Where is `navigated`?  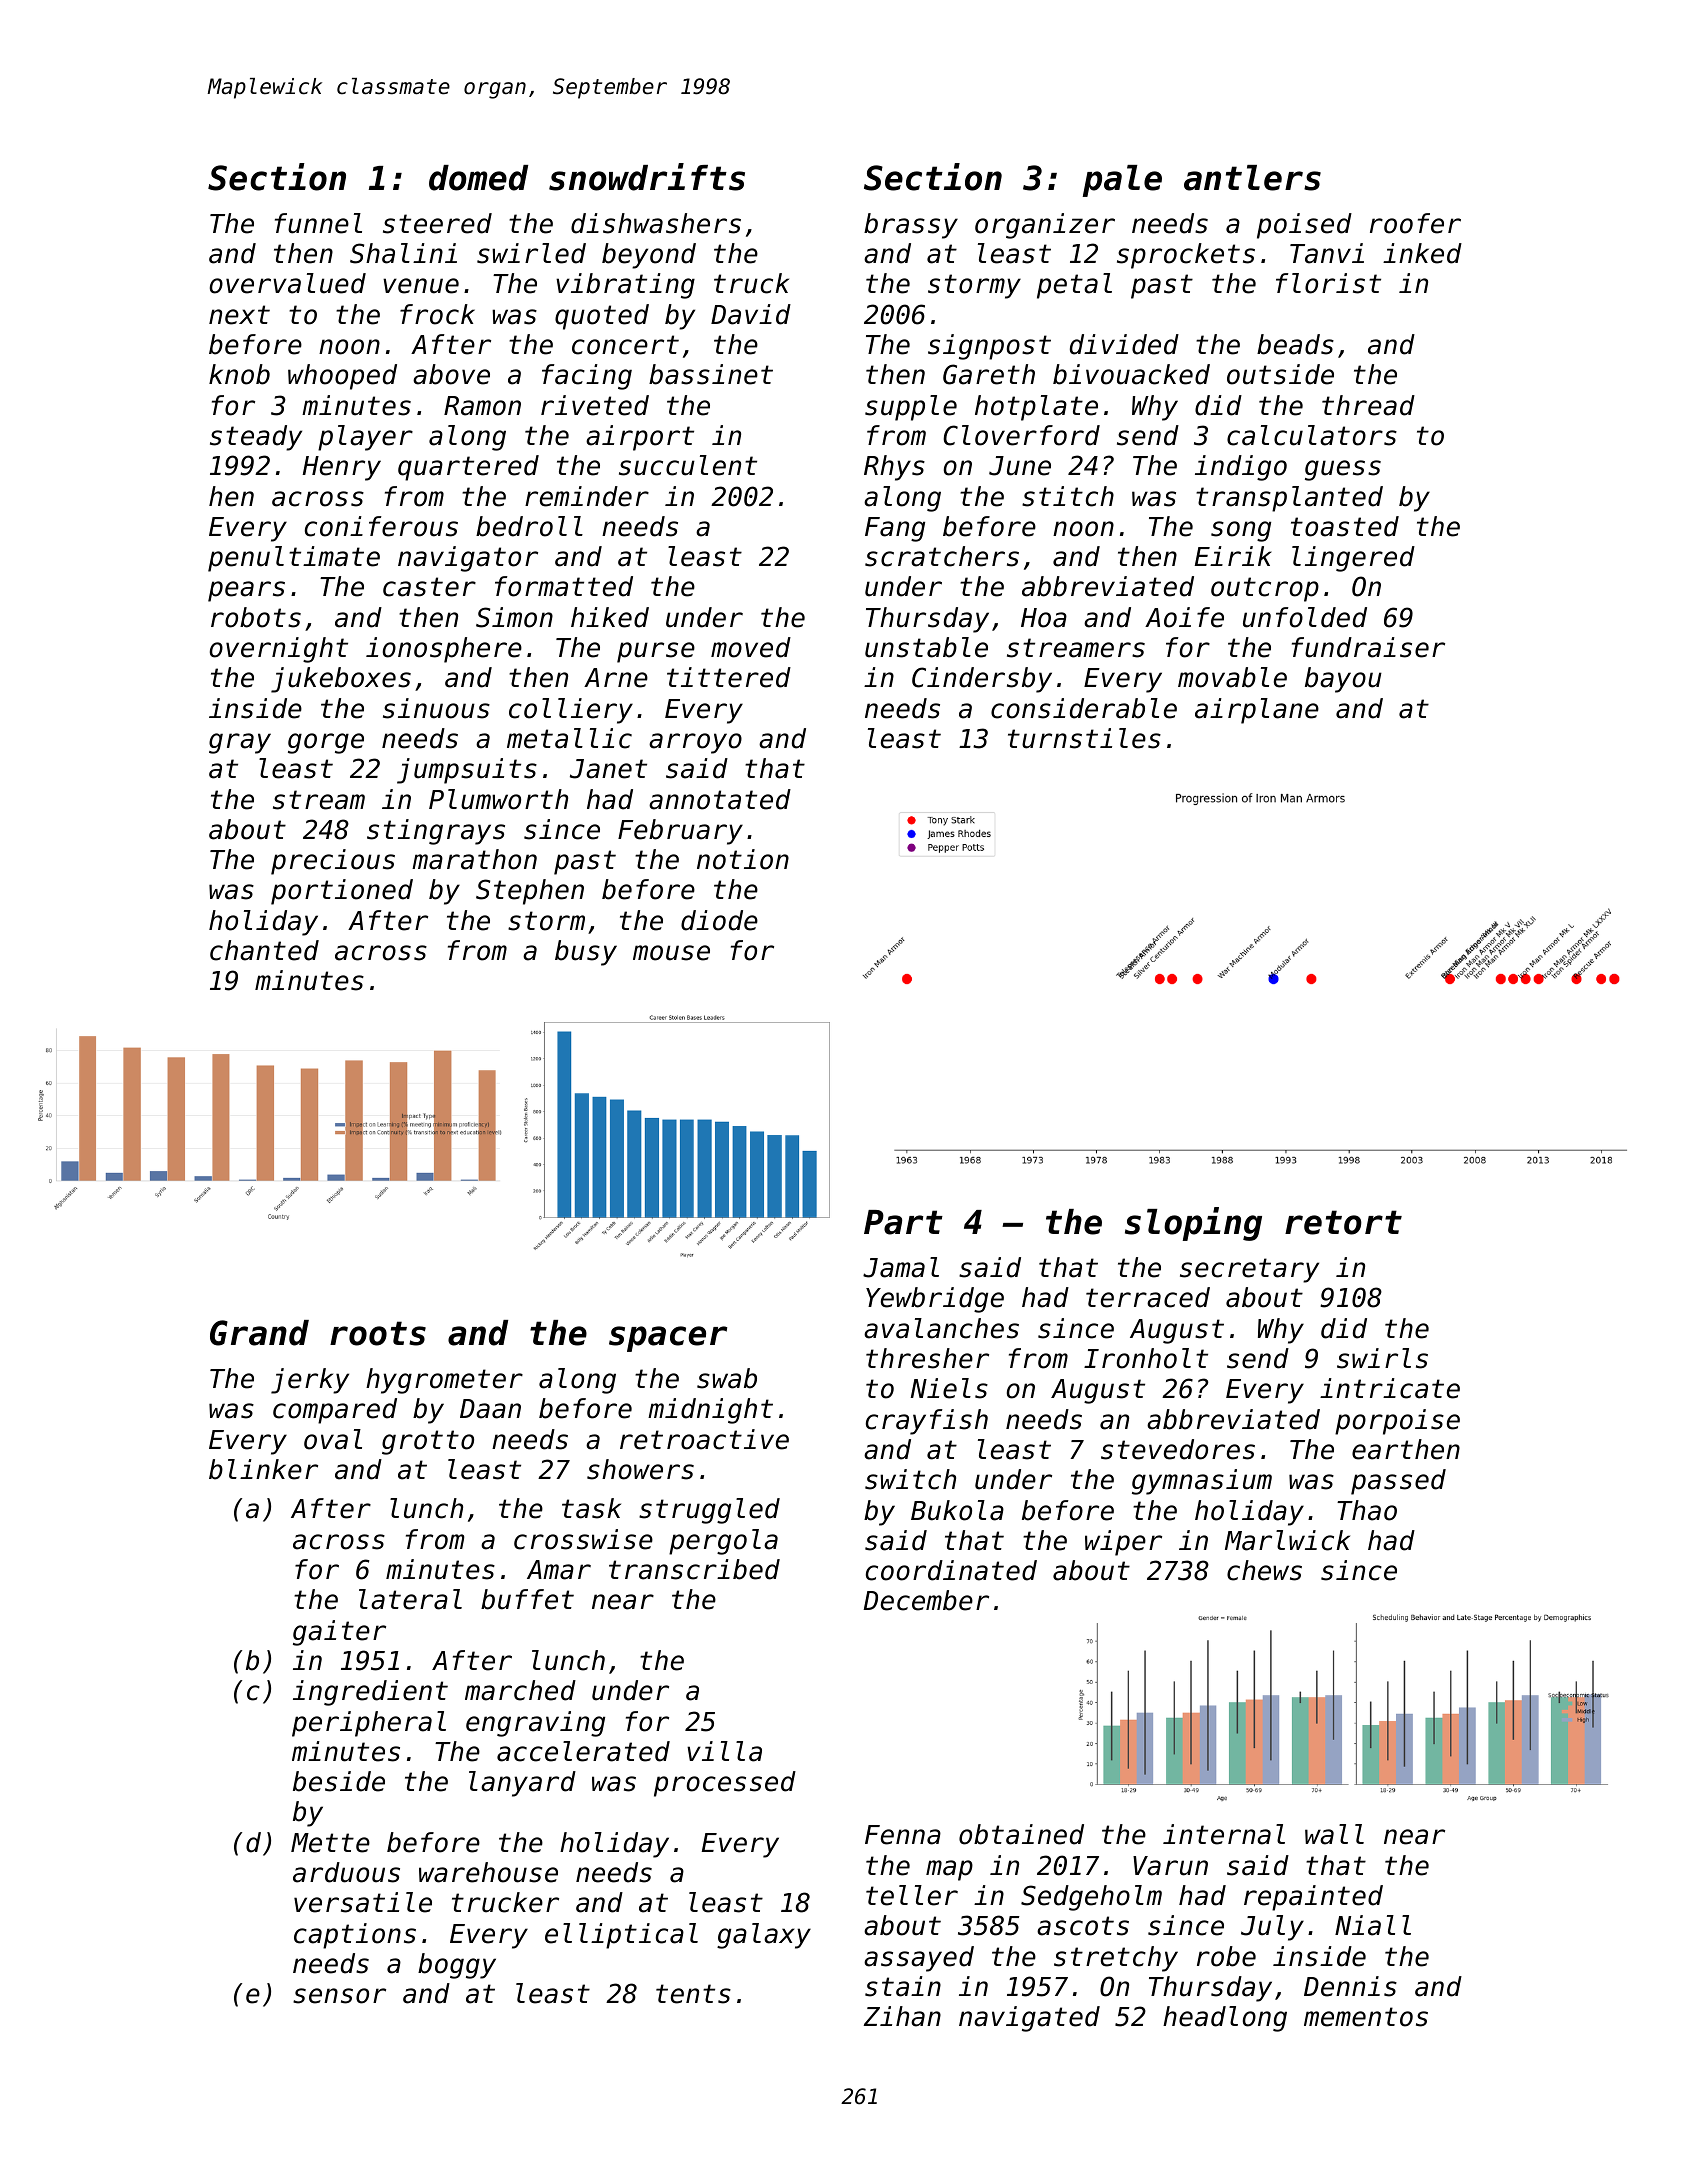
navigated is located at coordinates (1029, 2019).
